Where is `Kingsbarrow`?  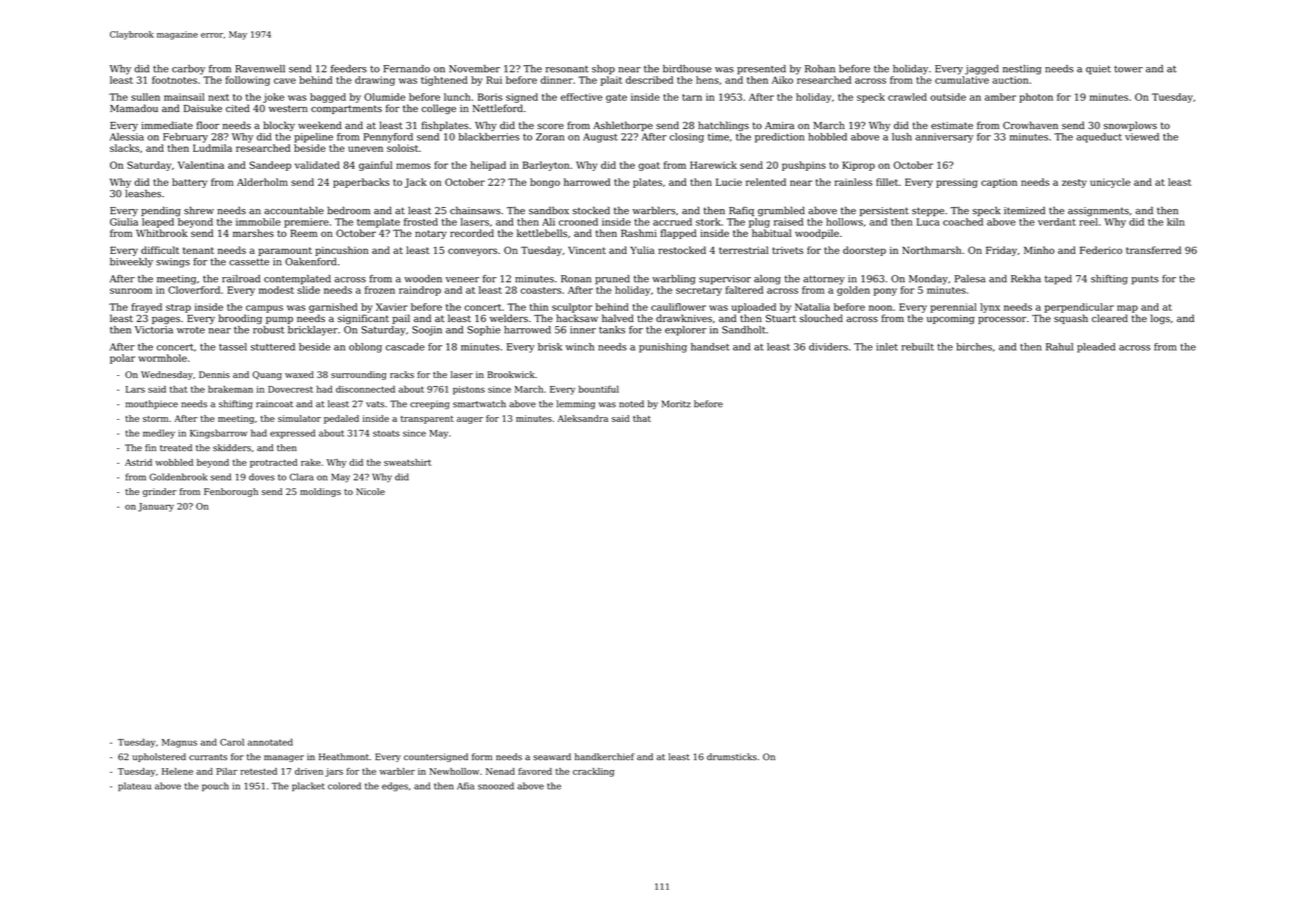
Kingsbarrow is located at coordinates (218, 434).
